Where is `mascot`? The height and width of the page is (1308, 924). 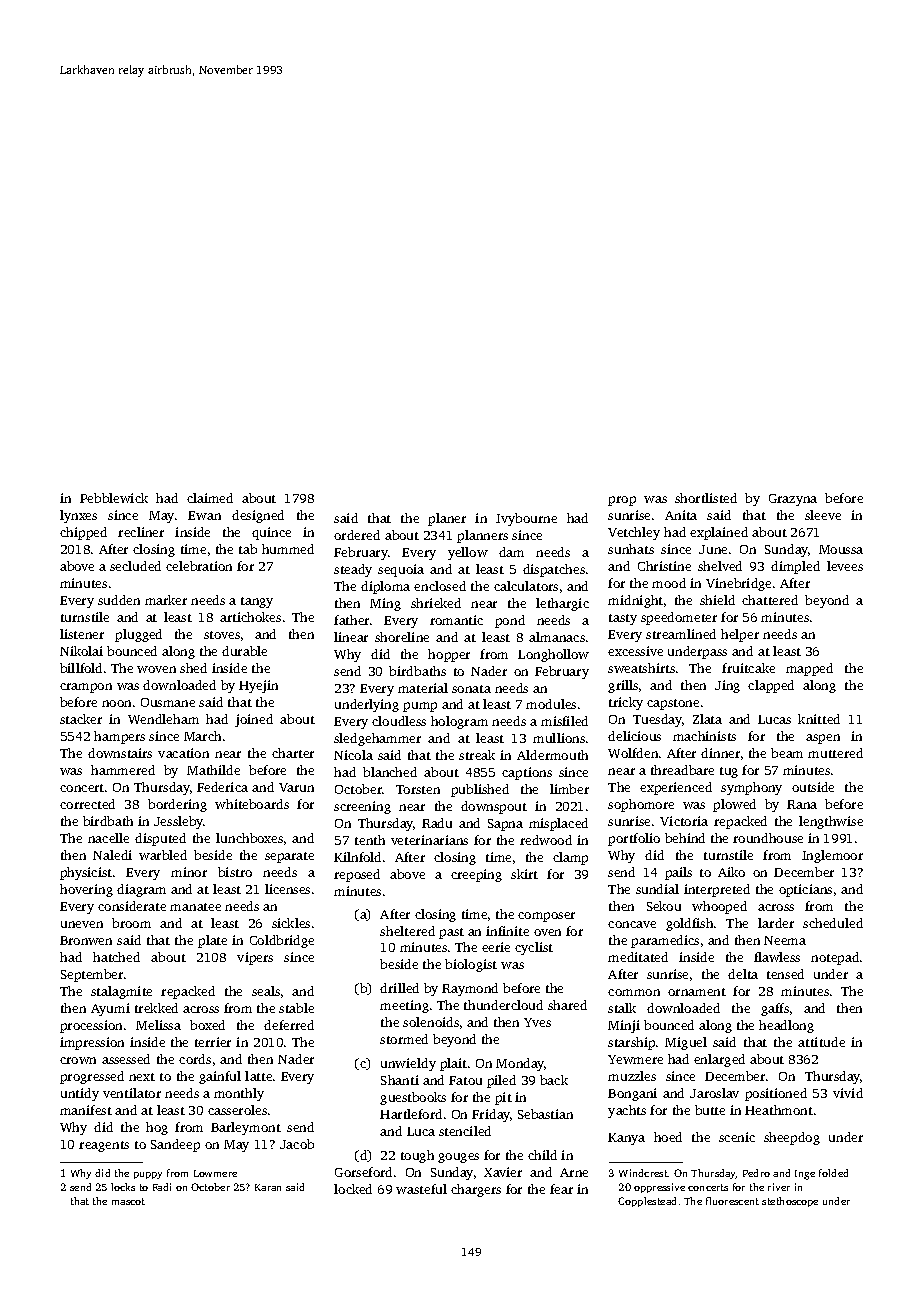
mascot is located at coordinates (128, 1201).
